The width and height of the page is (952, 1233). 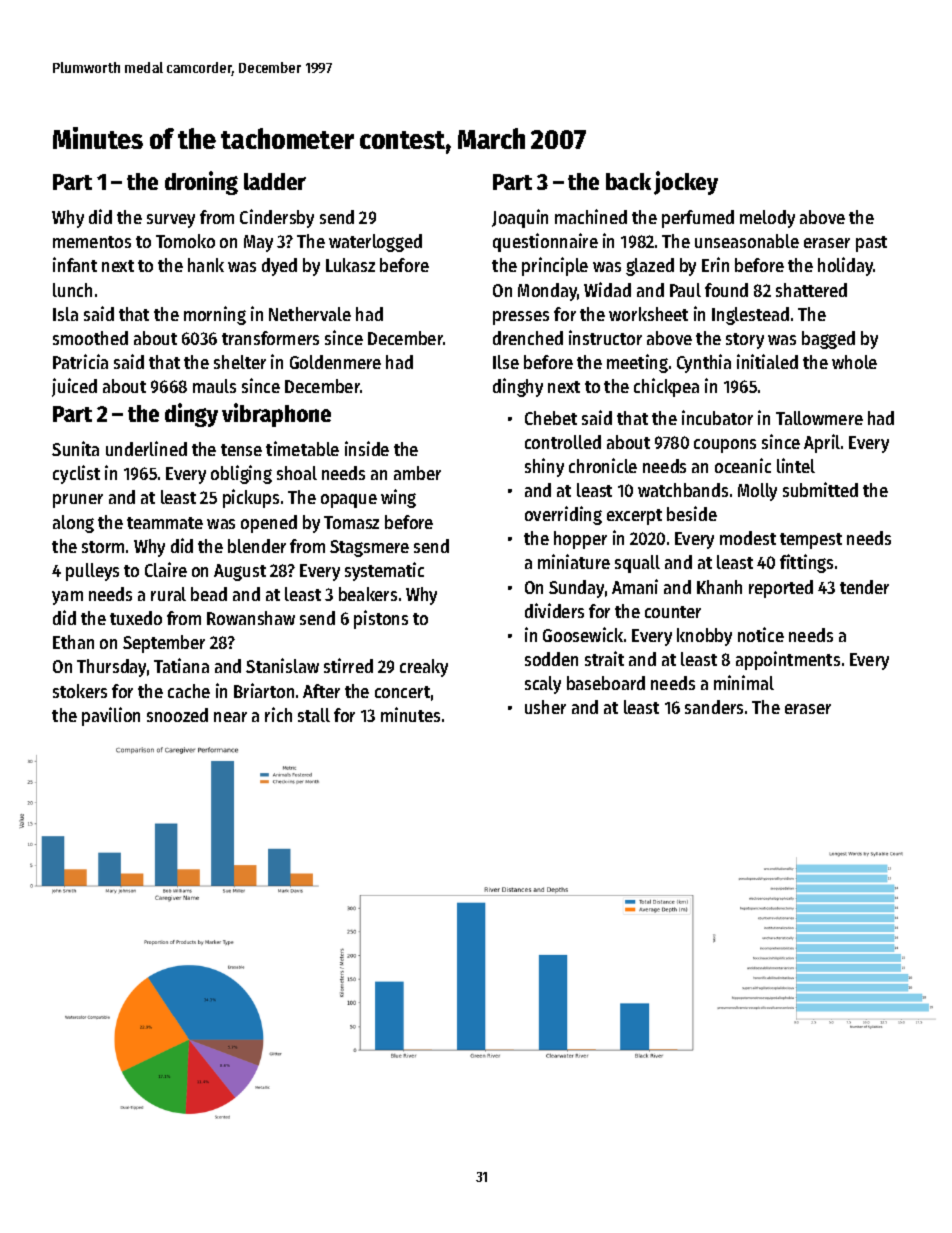 What do you see at coordinates (628, 181) in the page?
I see `back` at bounding box center [628, 181].
